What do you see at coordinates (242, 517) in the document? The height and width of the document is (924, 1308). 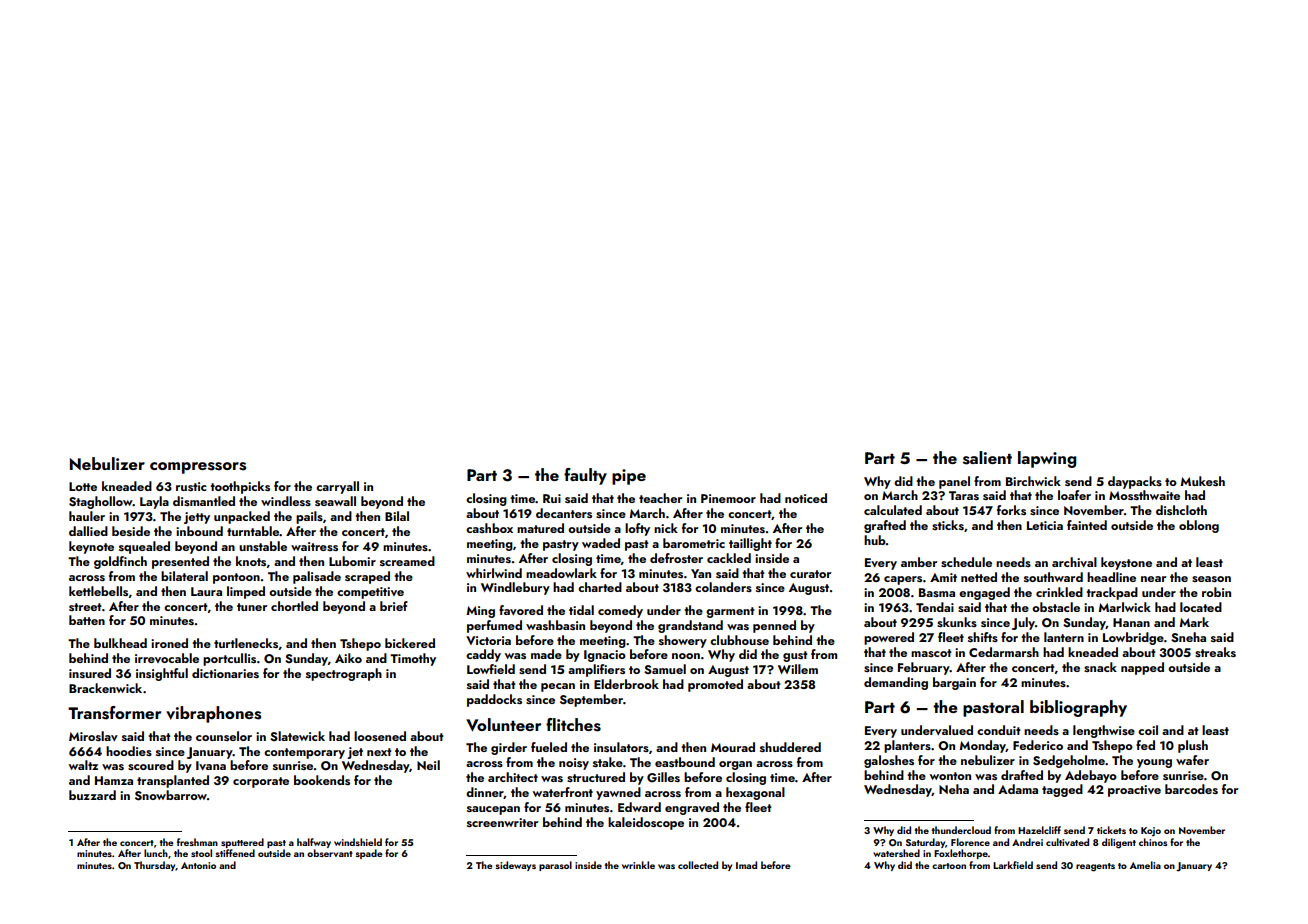 I see `unpacked` at bounding box center [242, 517].
